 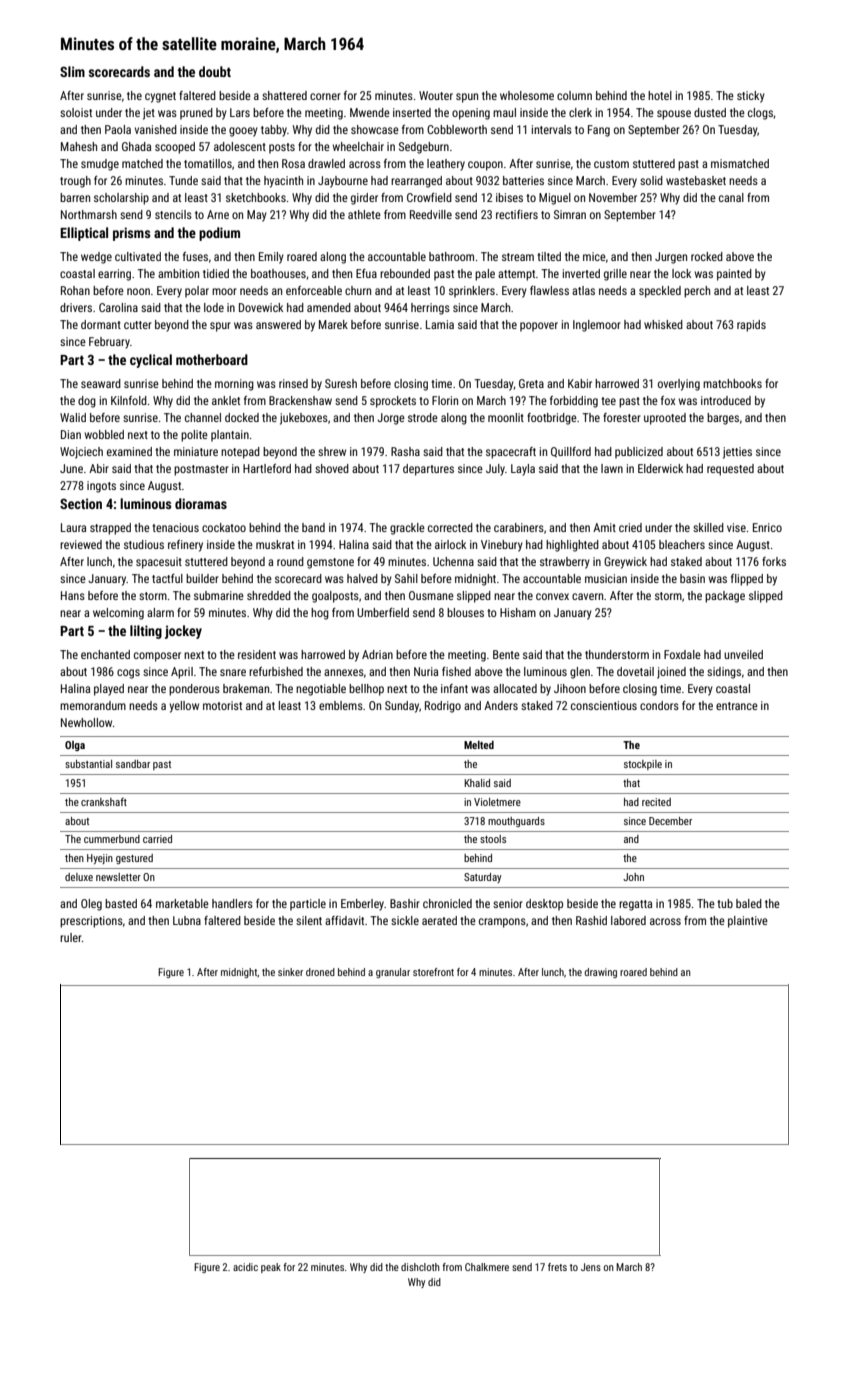 I want to click on December, so click(x=670, y=821).
